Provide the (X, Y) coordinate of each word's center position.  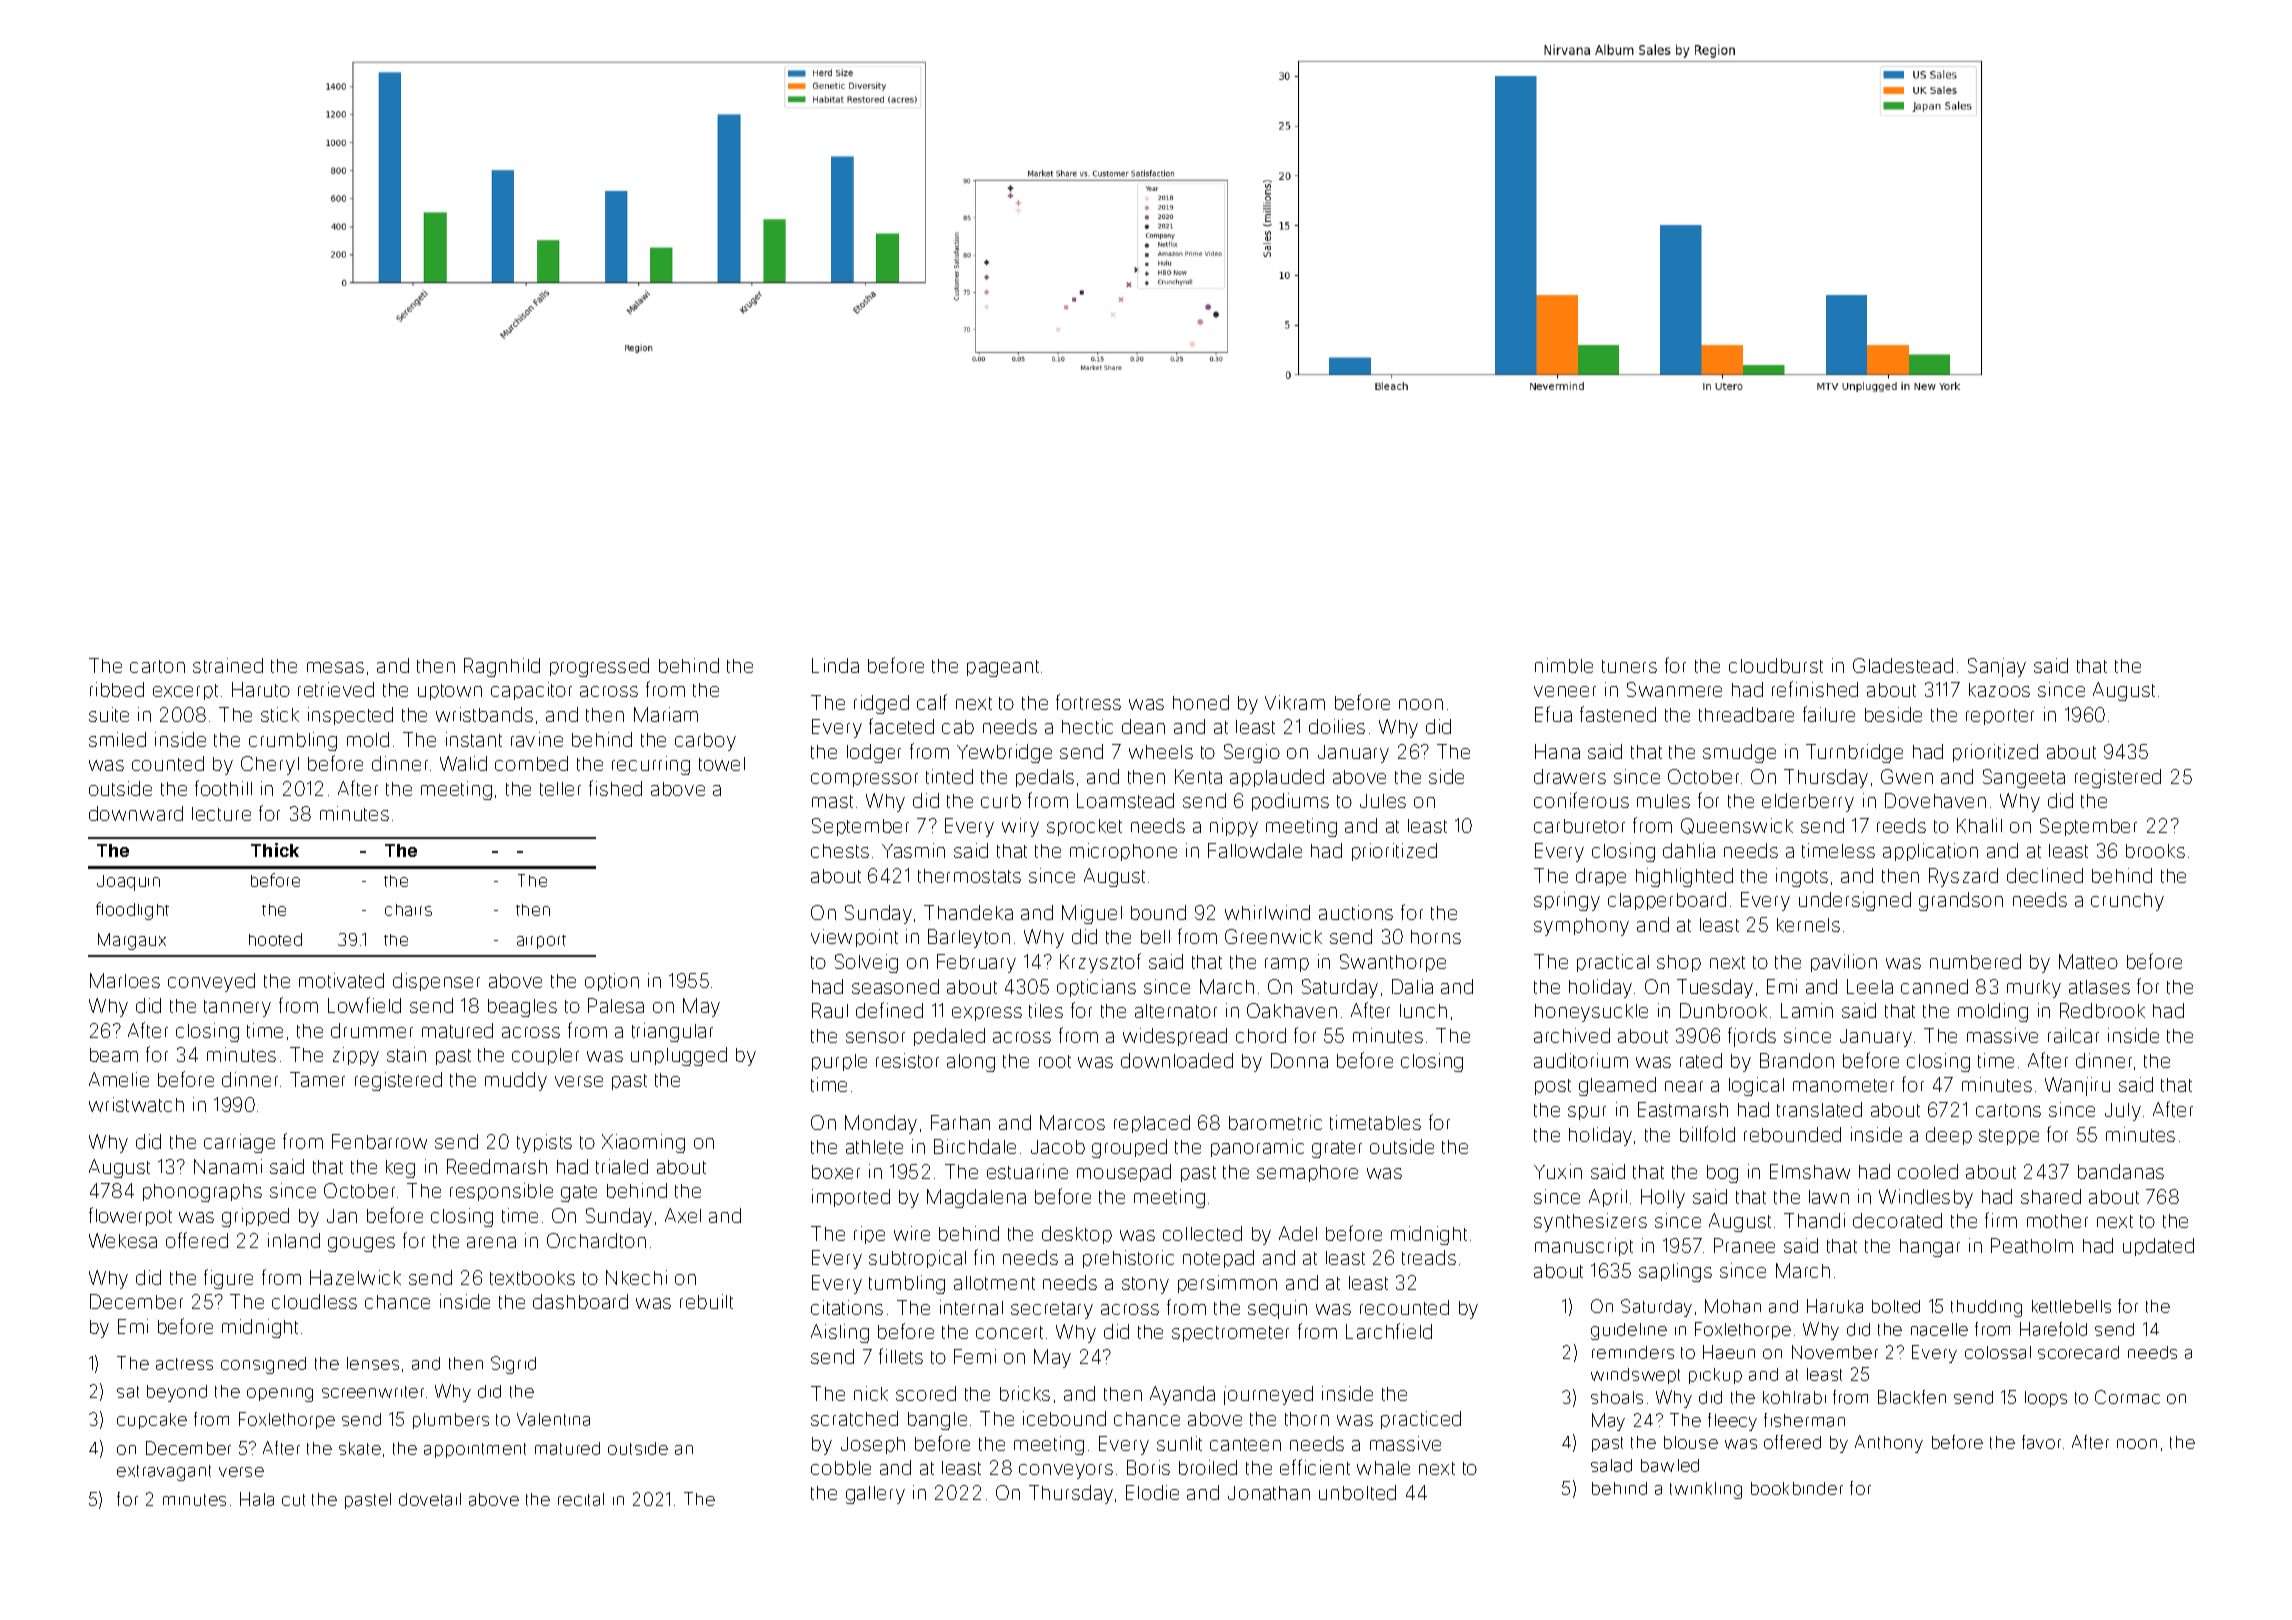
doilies (1337, 726)
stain (406, 1054)
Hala (257, 1499)
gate (579, 1193)
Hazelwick (355, 1277)
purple (839, 1062)
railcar (2073, 1035)
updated (2158, 1247)
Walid (463, 763)
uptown (450, 692)
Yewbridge (1004, 753)
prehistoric (1128, 1259)
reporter (2000, 717)
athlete (874, 1147)
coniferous (1581, 800)
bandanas (2121, 1171)
